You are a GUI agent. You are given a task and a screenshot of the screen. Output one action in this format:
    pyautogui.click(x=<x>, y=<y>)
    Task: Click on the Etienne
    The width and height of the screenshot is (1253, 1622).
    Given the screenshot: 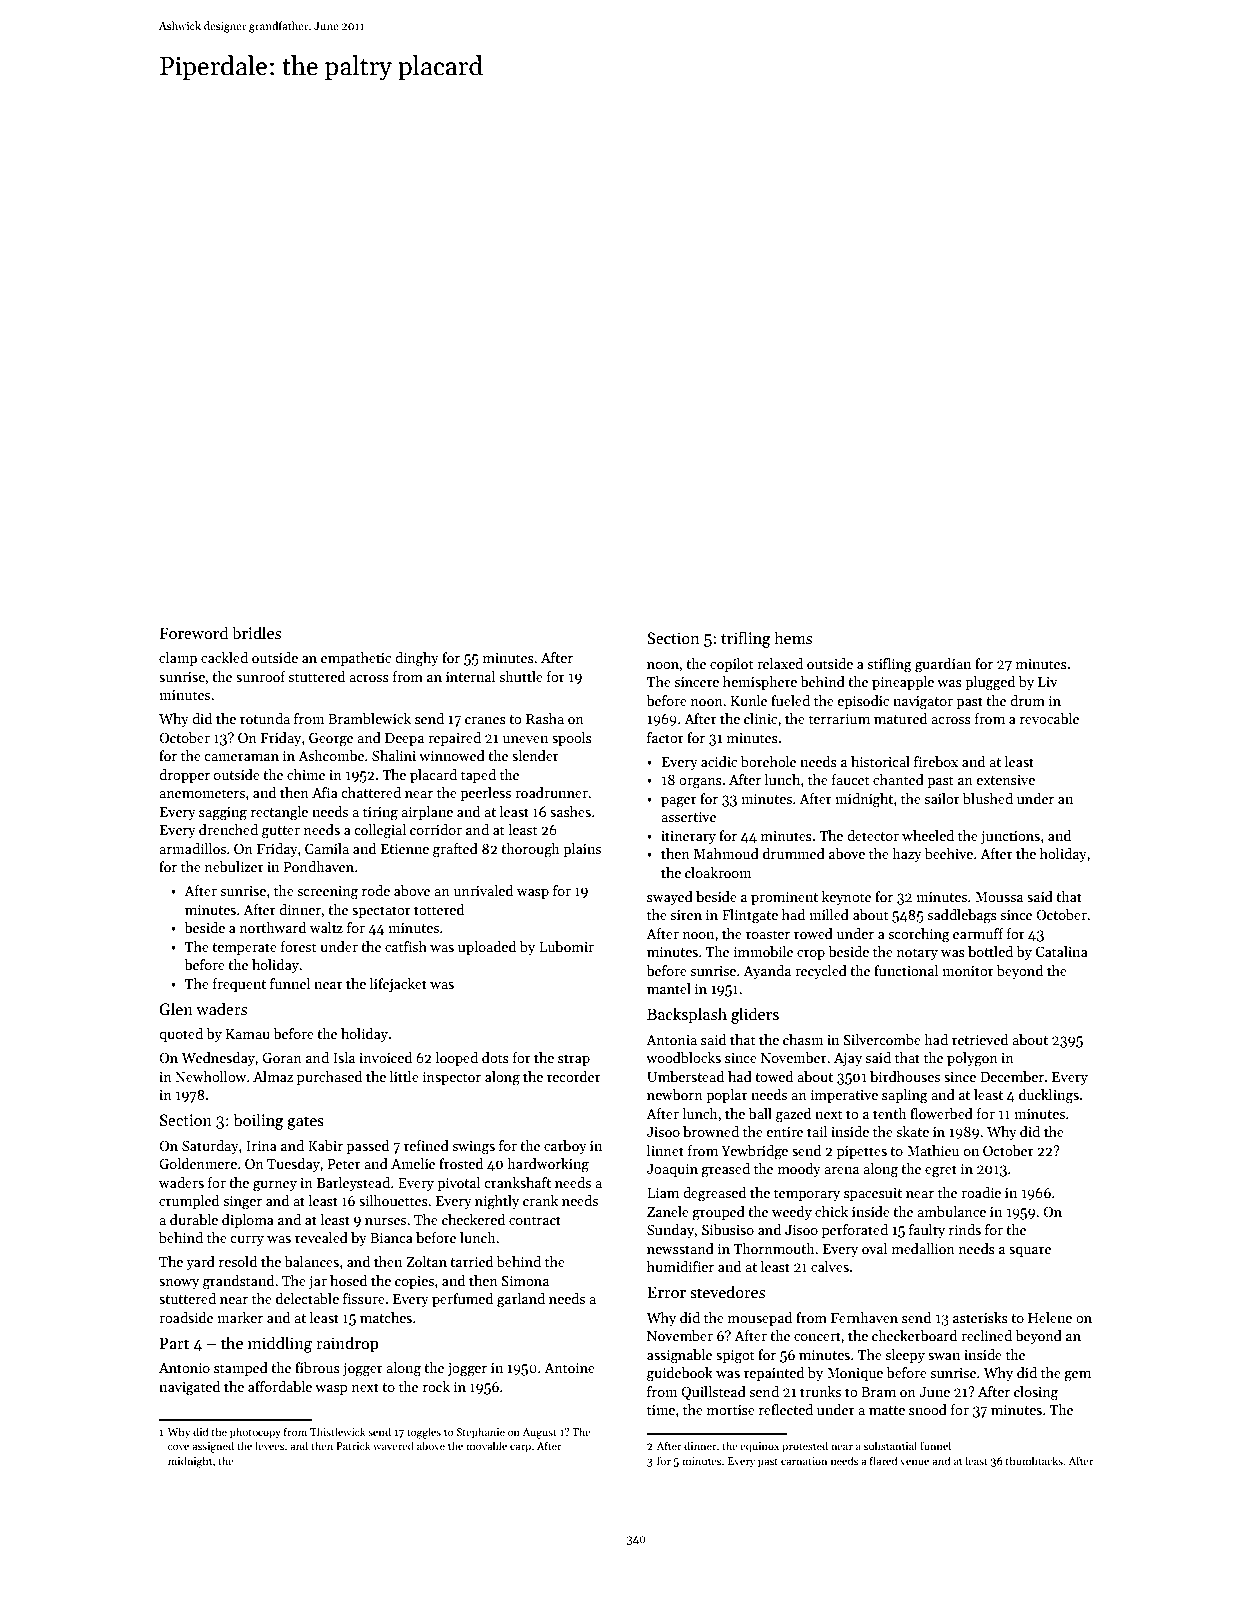 What is the action you would take?
    pyautogui.click(x=405, y=849)
